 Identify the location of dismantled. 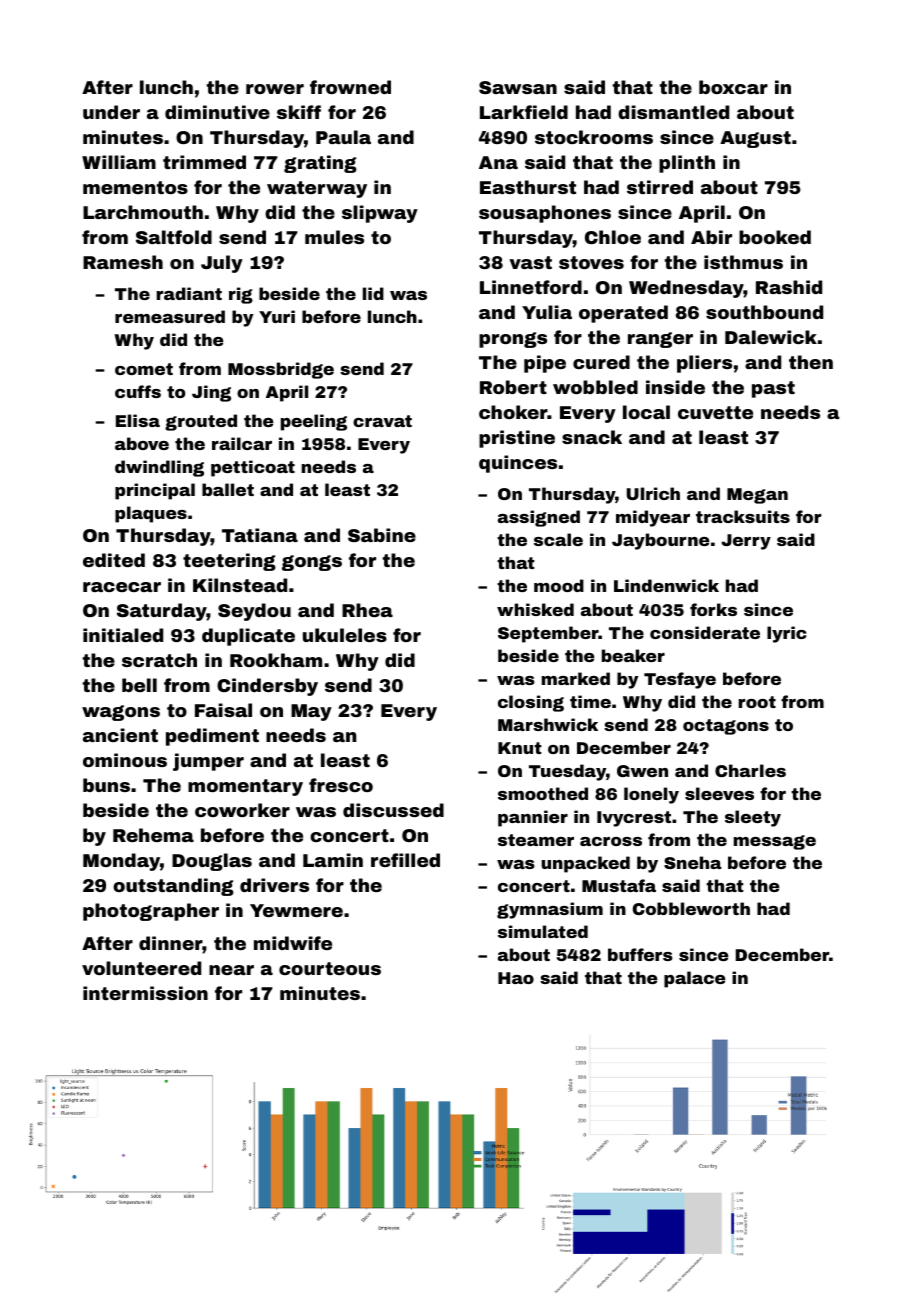
(673, 112).
